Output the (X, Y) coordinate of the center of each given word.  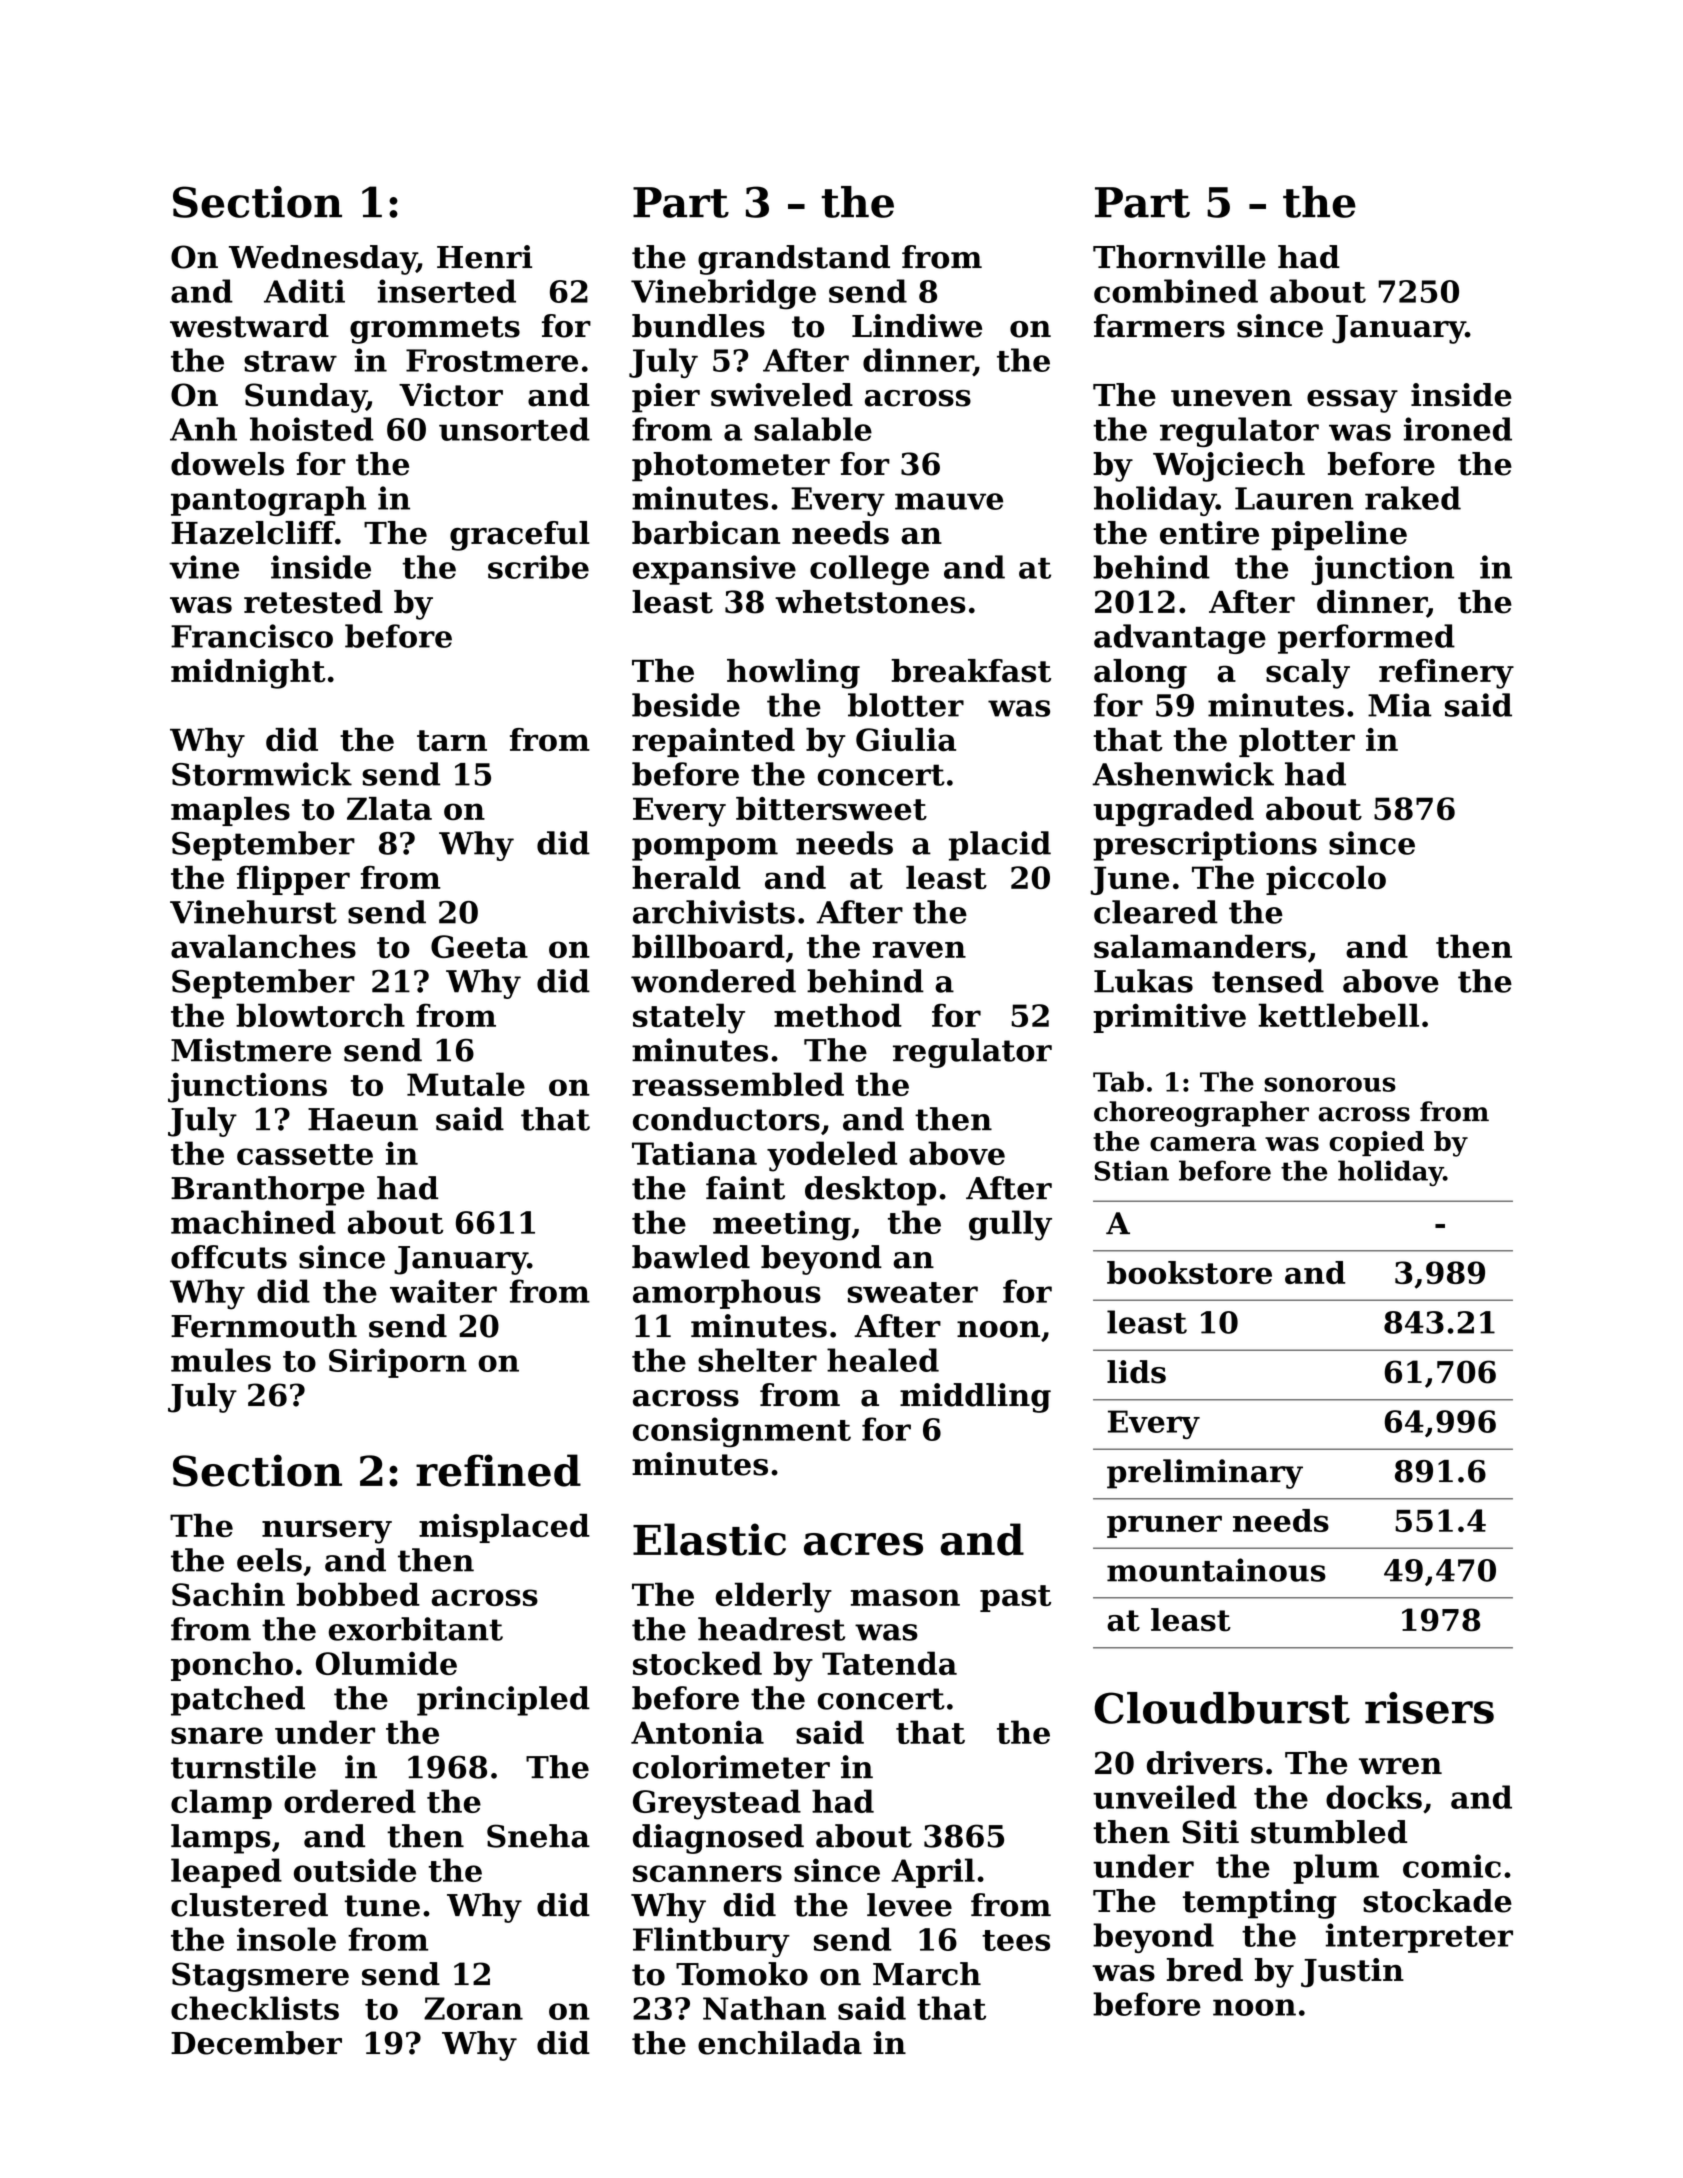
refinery (1446, 674)
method (838, 1015)
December (256, 2043)
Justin (1352, 1973)
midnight (248, 674)
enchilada (780, 2043)
